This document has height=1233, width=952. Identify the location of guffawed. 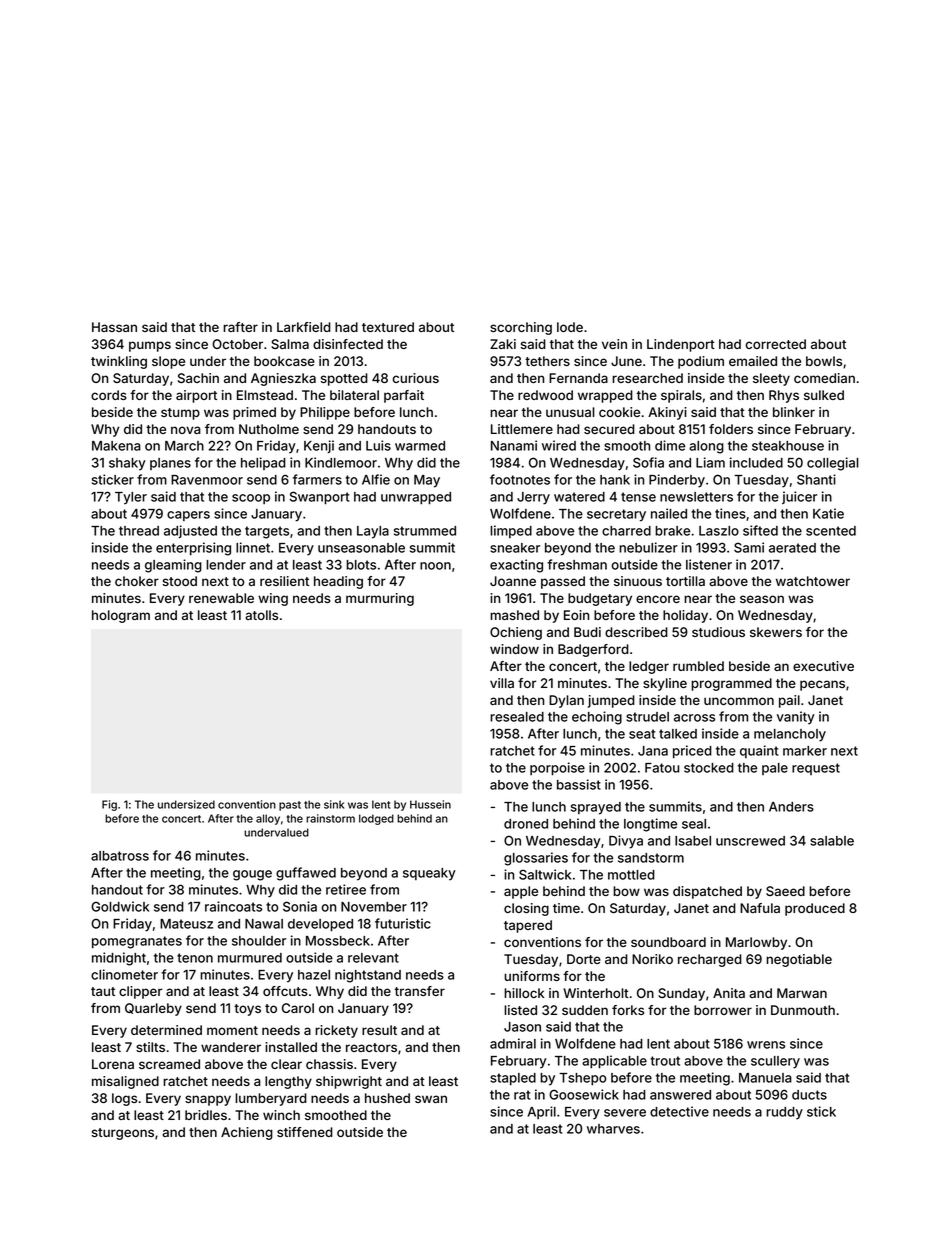
(306, 874).
